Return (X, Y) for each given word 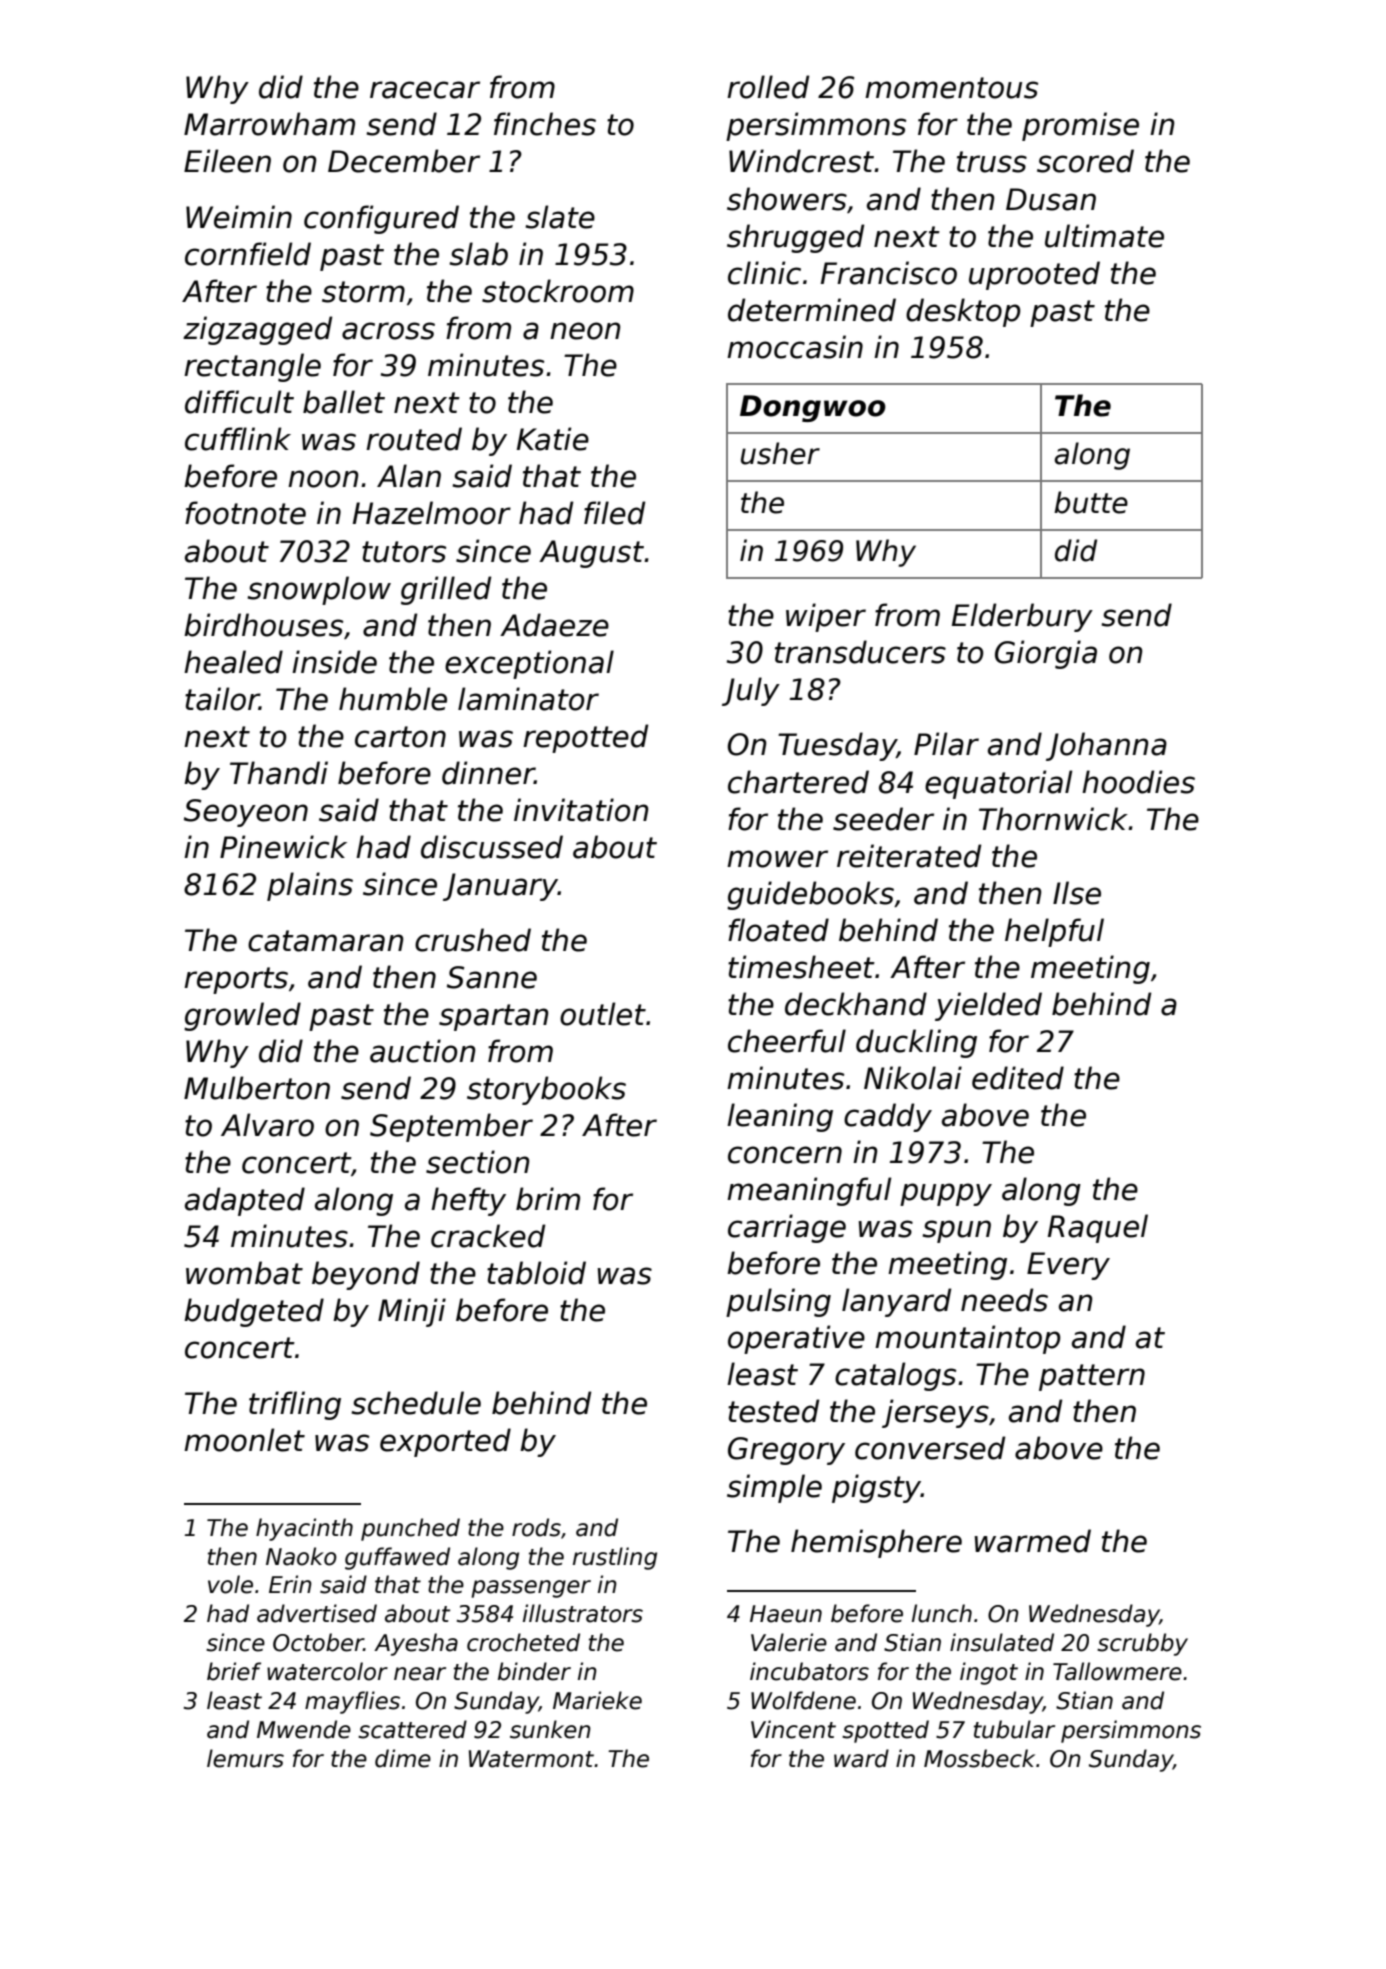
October (318, 1642)
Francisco (889, 273)
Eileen (227, 161)
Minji (412, 1312)
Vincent (793, 1729)
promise (1080, 126)
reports (236, 980)
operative (796, 1339)
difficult (239, 402)
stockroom (558, 291)
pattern (1092, 1377)
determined (812, 310)
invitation (581, 810)
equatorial (998, 784)
